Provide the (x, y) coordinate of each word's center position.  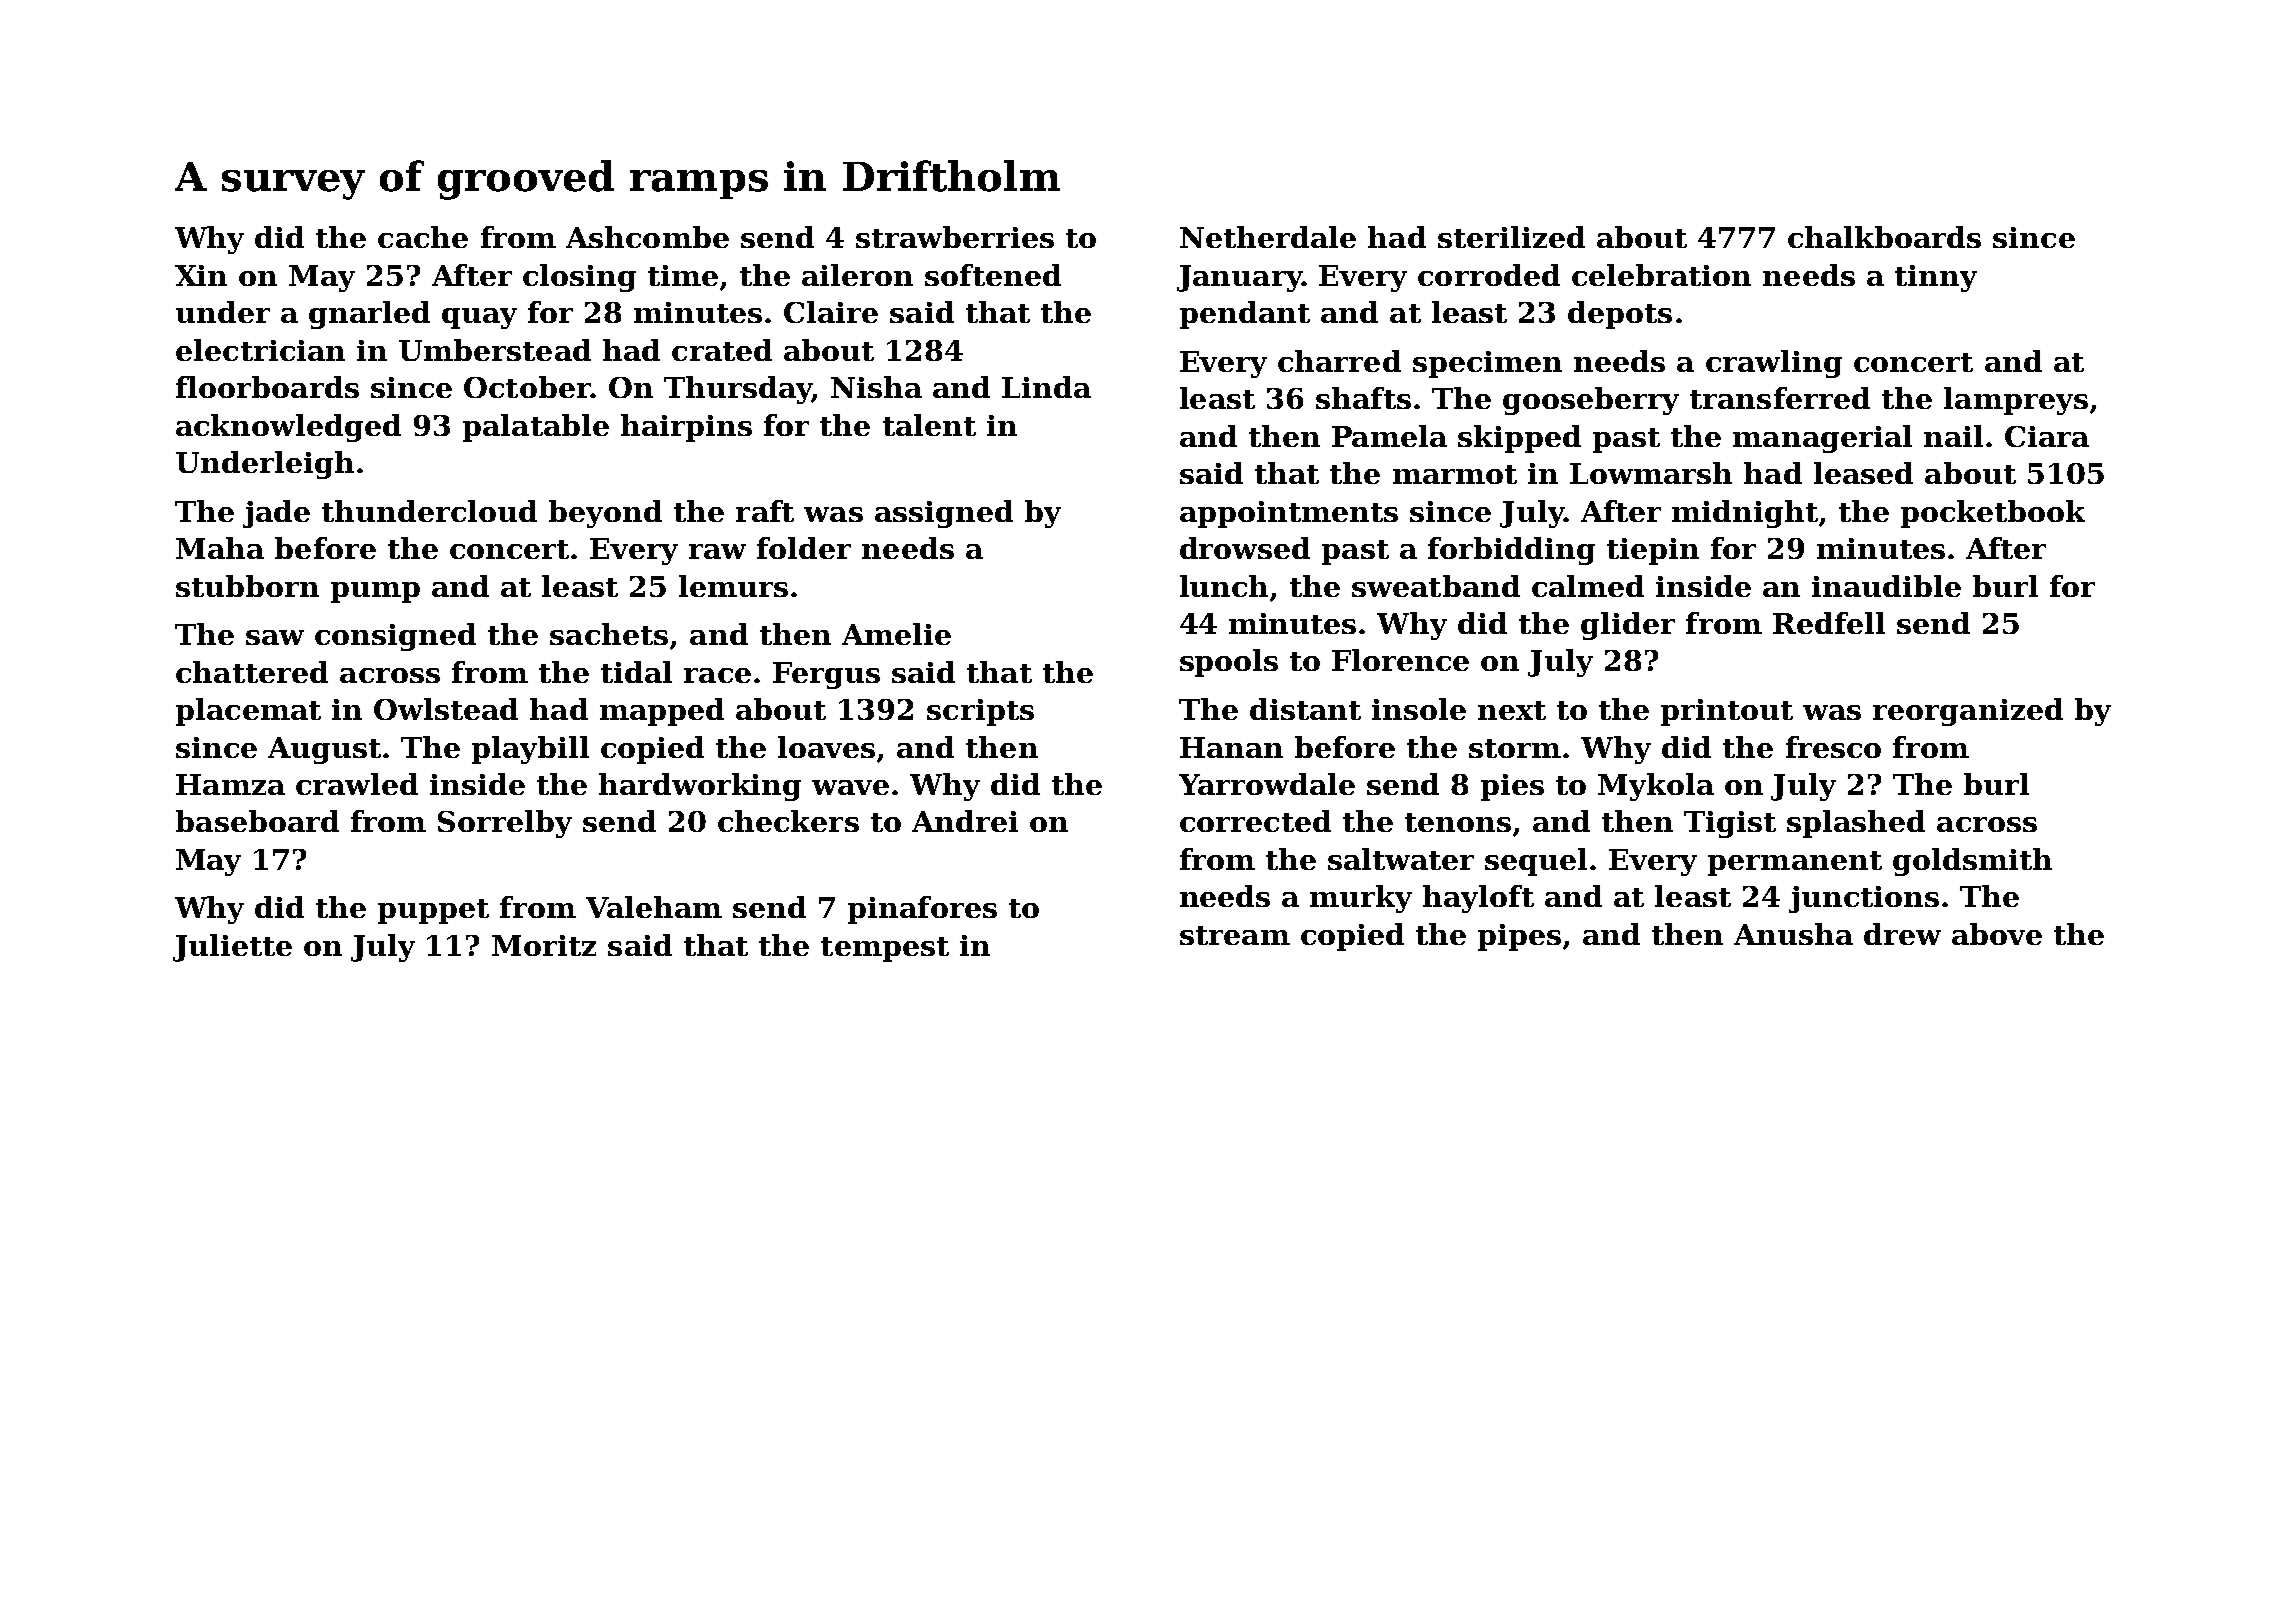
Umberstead (495, 350)
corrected (1255, 821)
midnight (1745, 514)
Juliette (232, 948)
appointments (1289, 514)
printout (1727, 712)
